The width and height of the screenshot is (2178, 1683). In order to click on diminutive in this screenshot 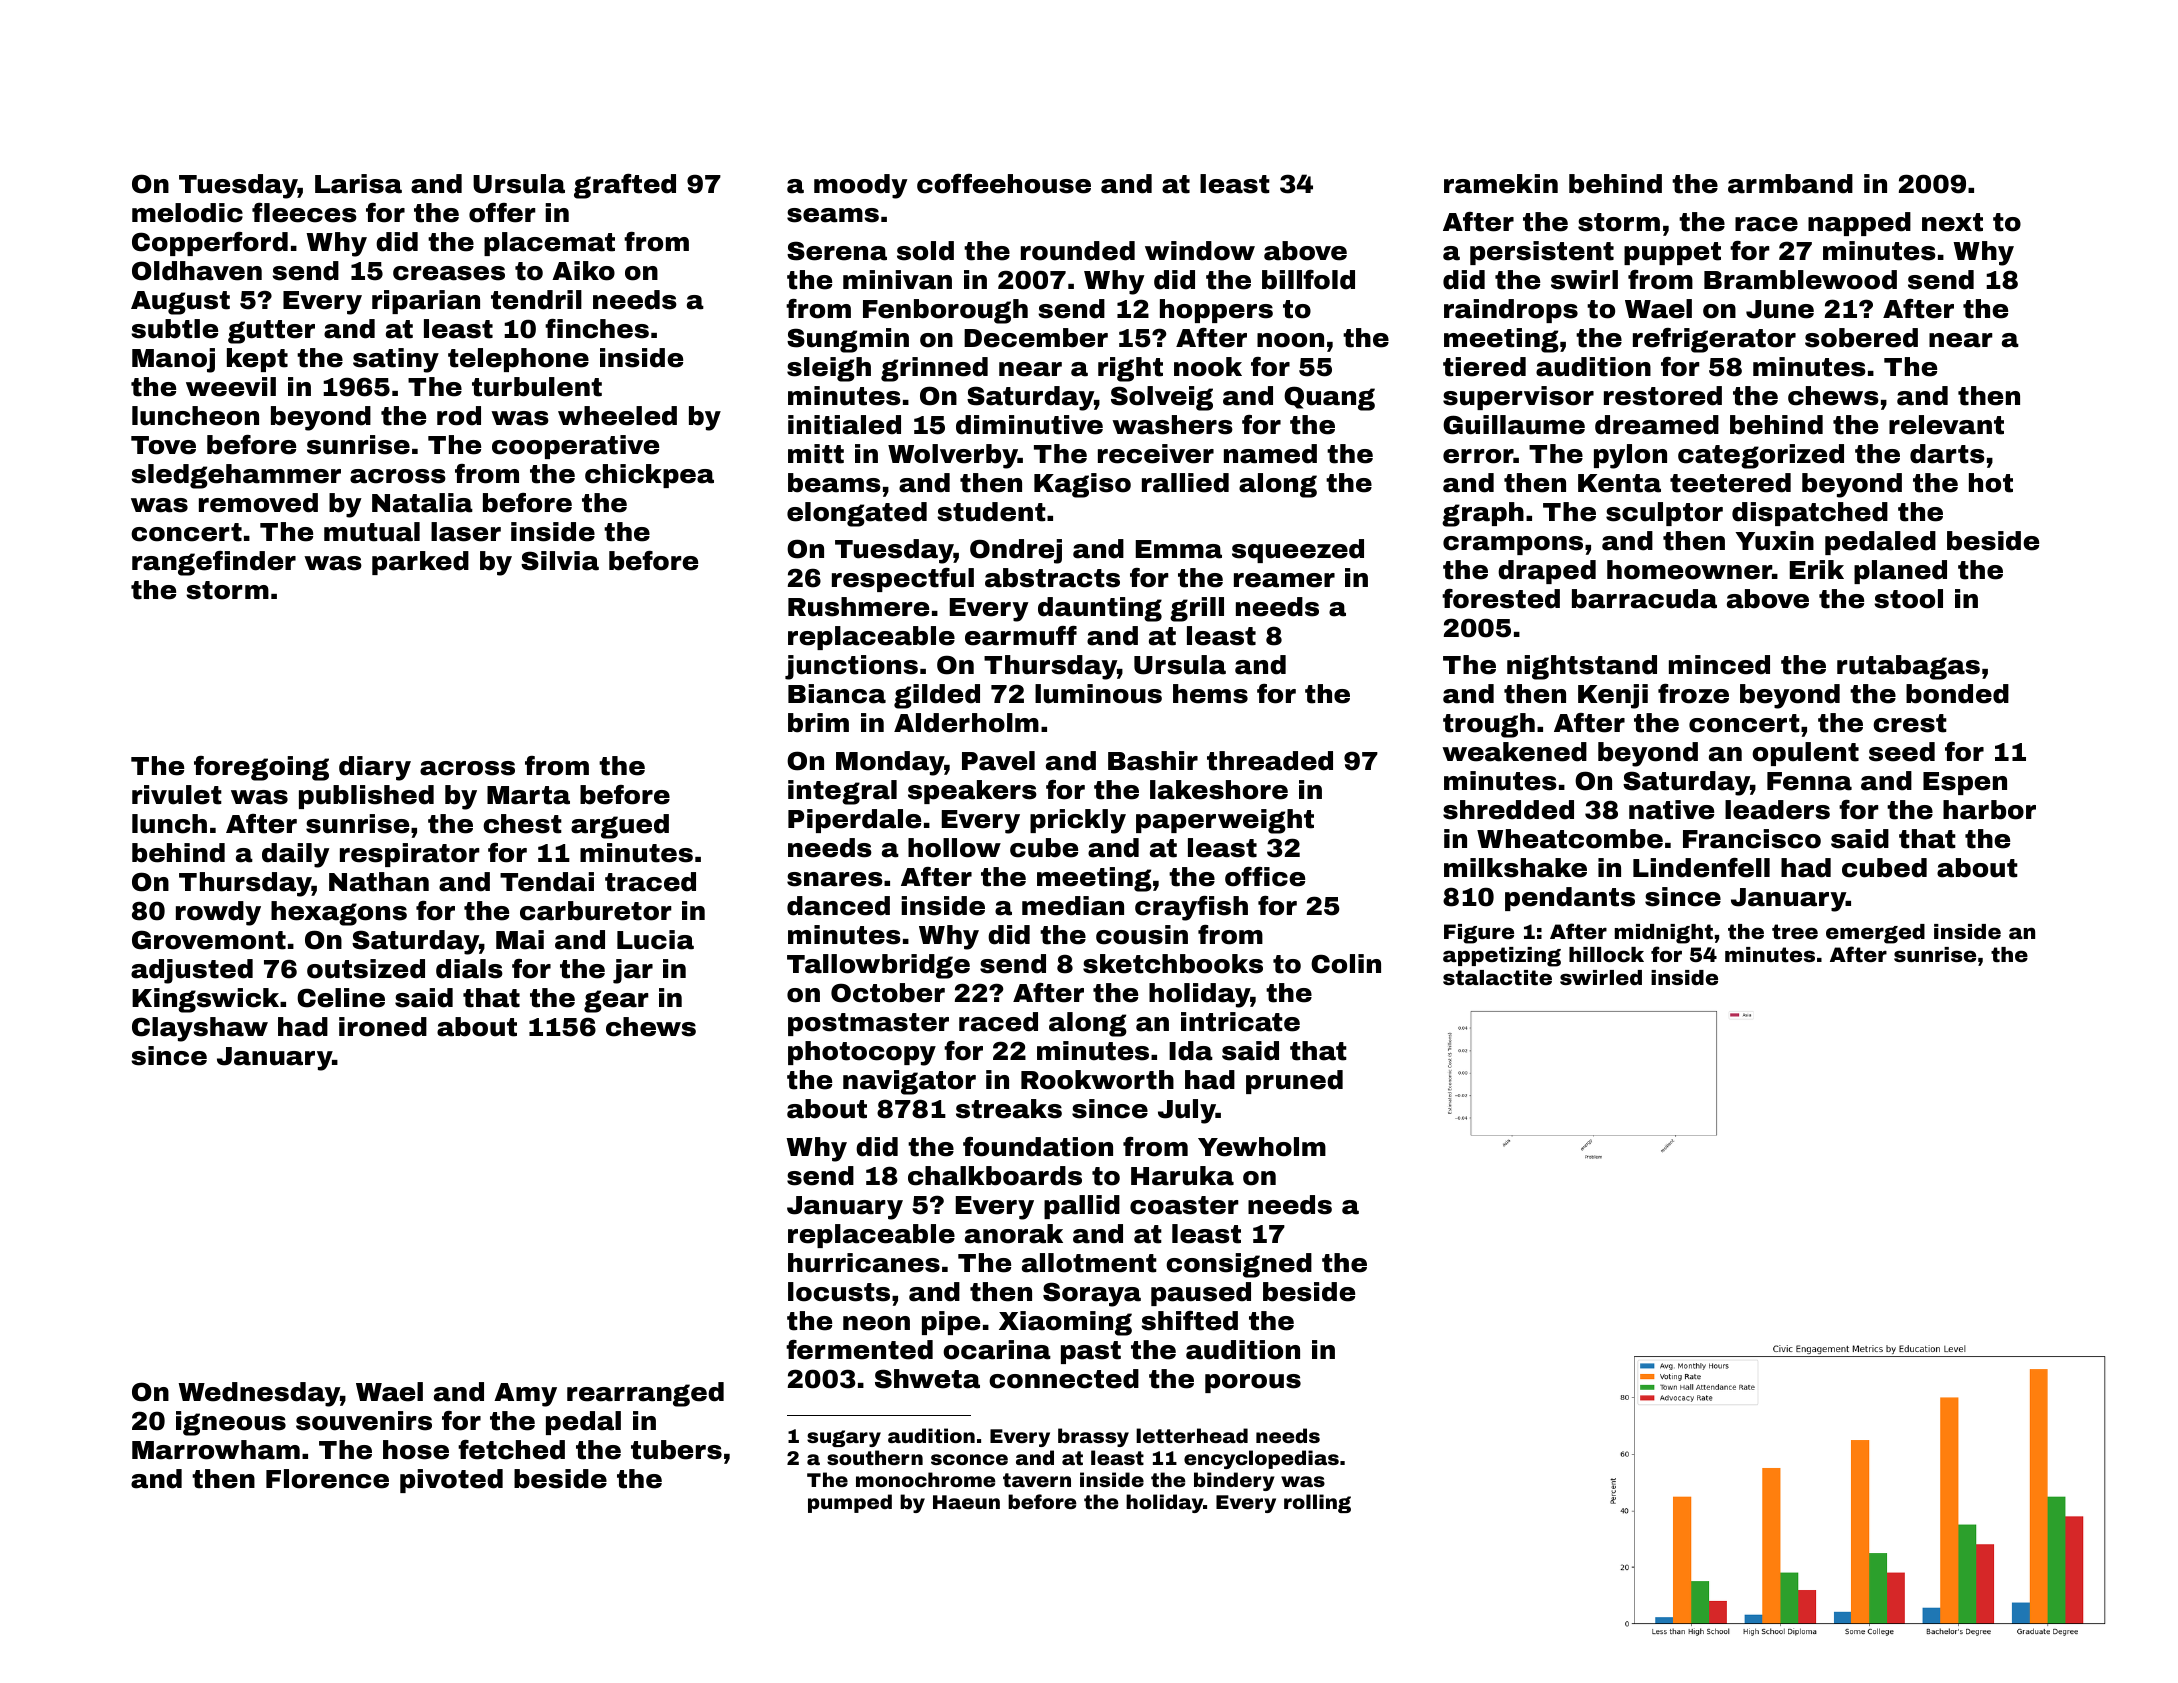, I will do `click(1029, 425)`.
